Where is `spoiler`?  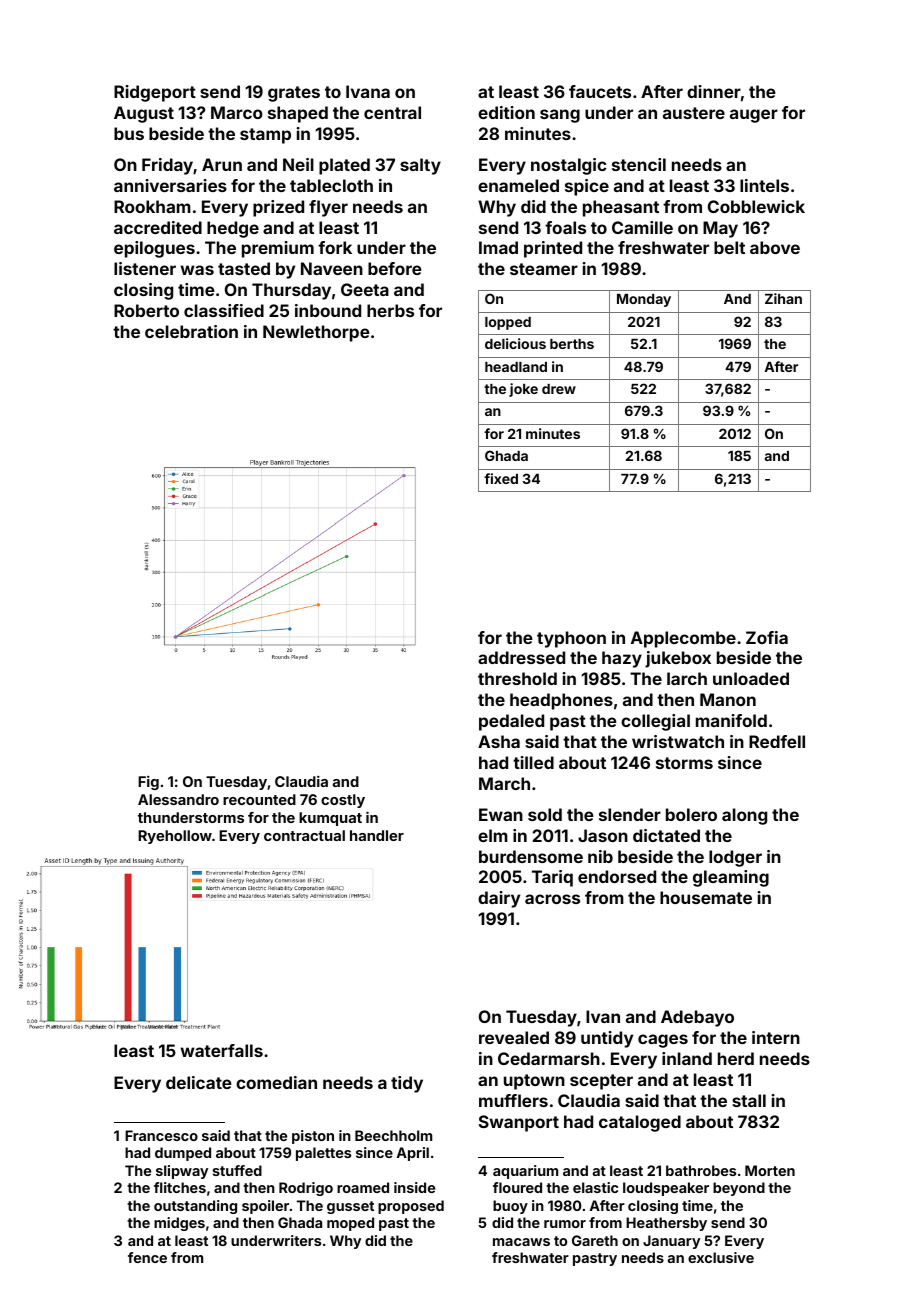
spoiler is located at coordinates (265, 1207).
